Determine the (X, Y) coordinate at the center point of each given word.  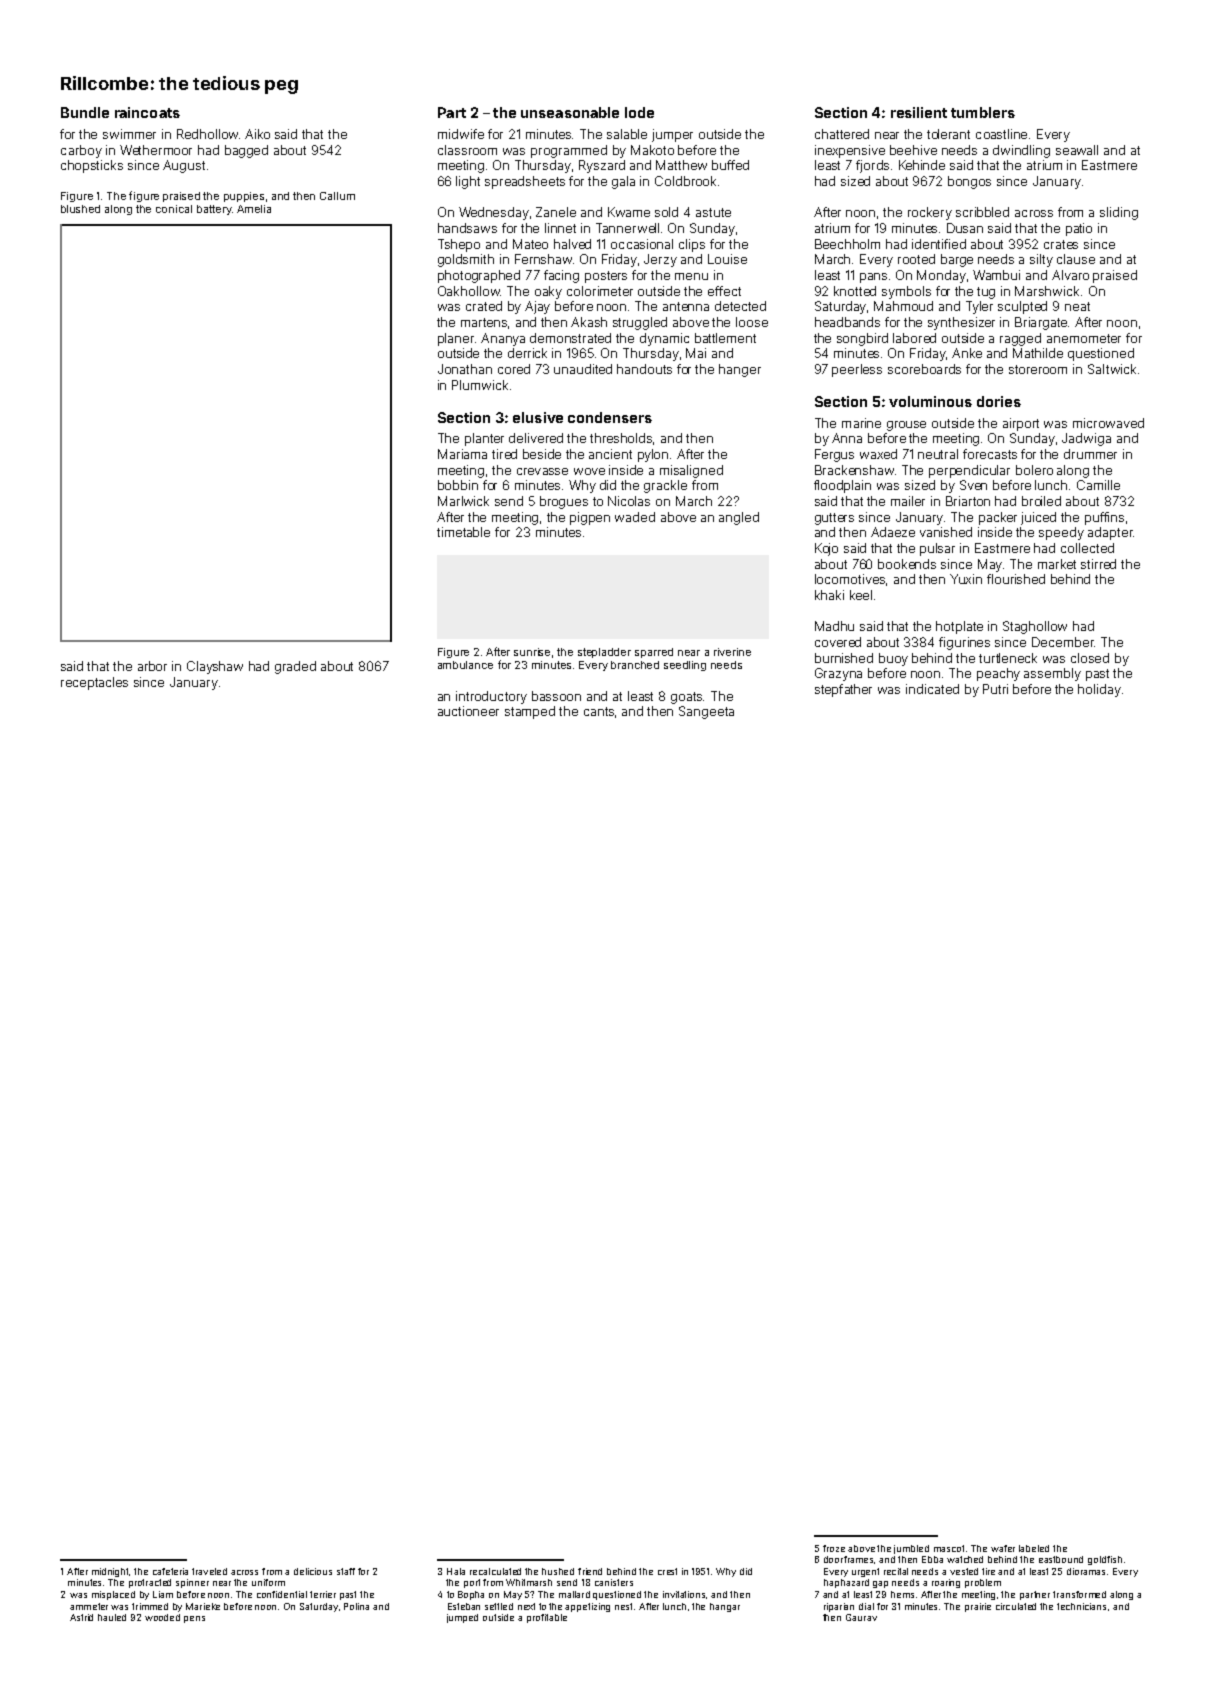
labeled (1034, 1548)
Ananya (503, 339)
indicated (932, 689)
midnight (111, 1572)
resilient (919, 112)
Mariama (462, 454)
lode (639, 112)
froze (834, 1548)
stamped (530, 712)
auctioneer (468, 711)
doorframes (849, 1560)
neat (1077, 306)
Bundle (85, 112)
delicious (313, 1571)
